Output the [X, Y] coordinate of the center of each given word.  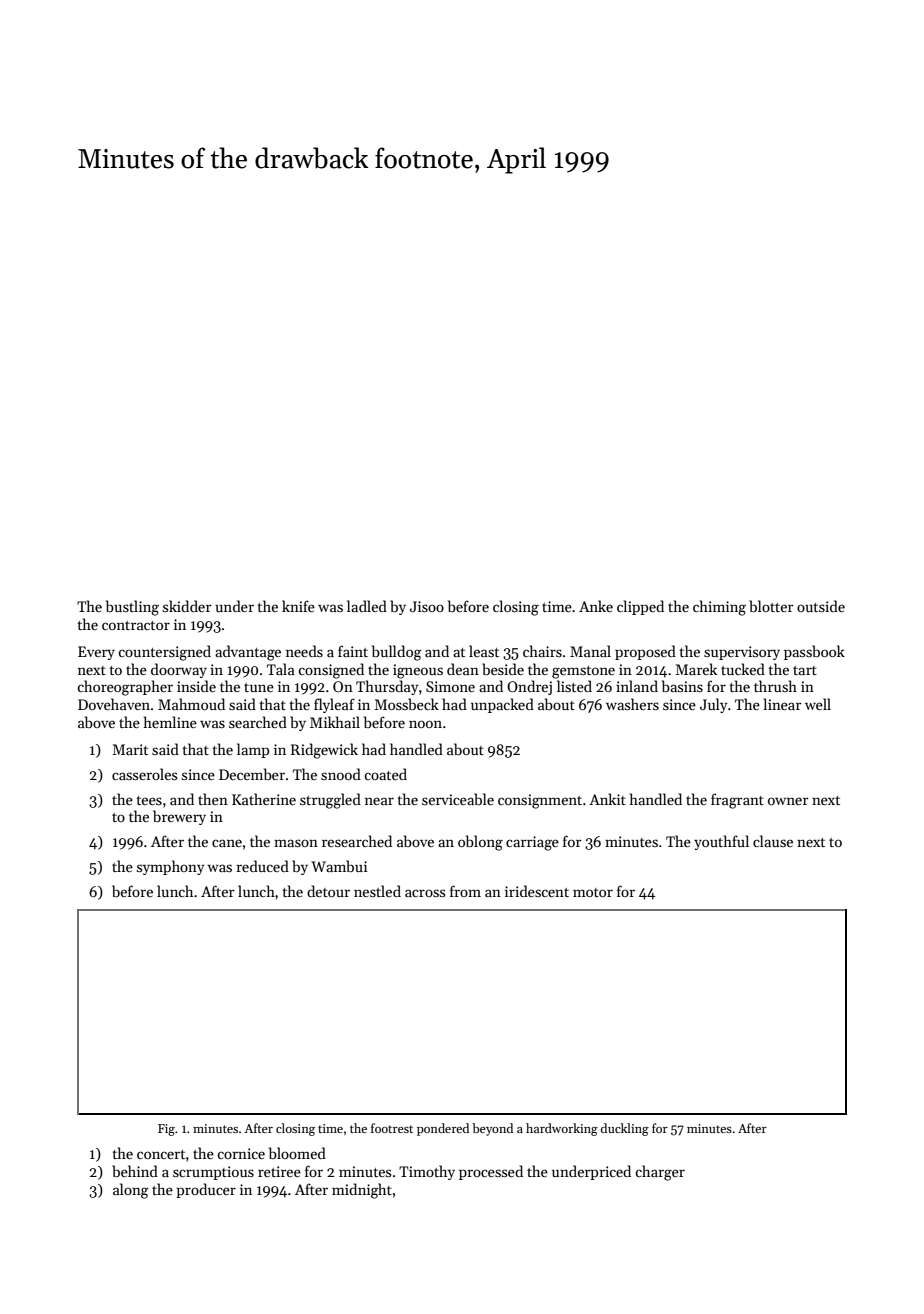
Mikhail [335, 722]
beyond [492, 1129]
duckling [625, 1129]
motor [593, 892]
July [713, 705]
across [425, 893]
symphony [170, 867]
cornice [241, 1153]
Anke [596, 606]
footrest [392, 1128]
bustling [132, 608]
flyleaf [334, 705]
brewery [179, 817]
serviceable [458, 799]
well [818, 704]
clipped [640, 607]
